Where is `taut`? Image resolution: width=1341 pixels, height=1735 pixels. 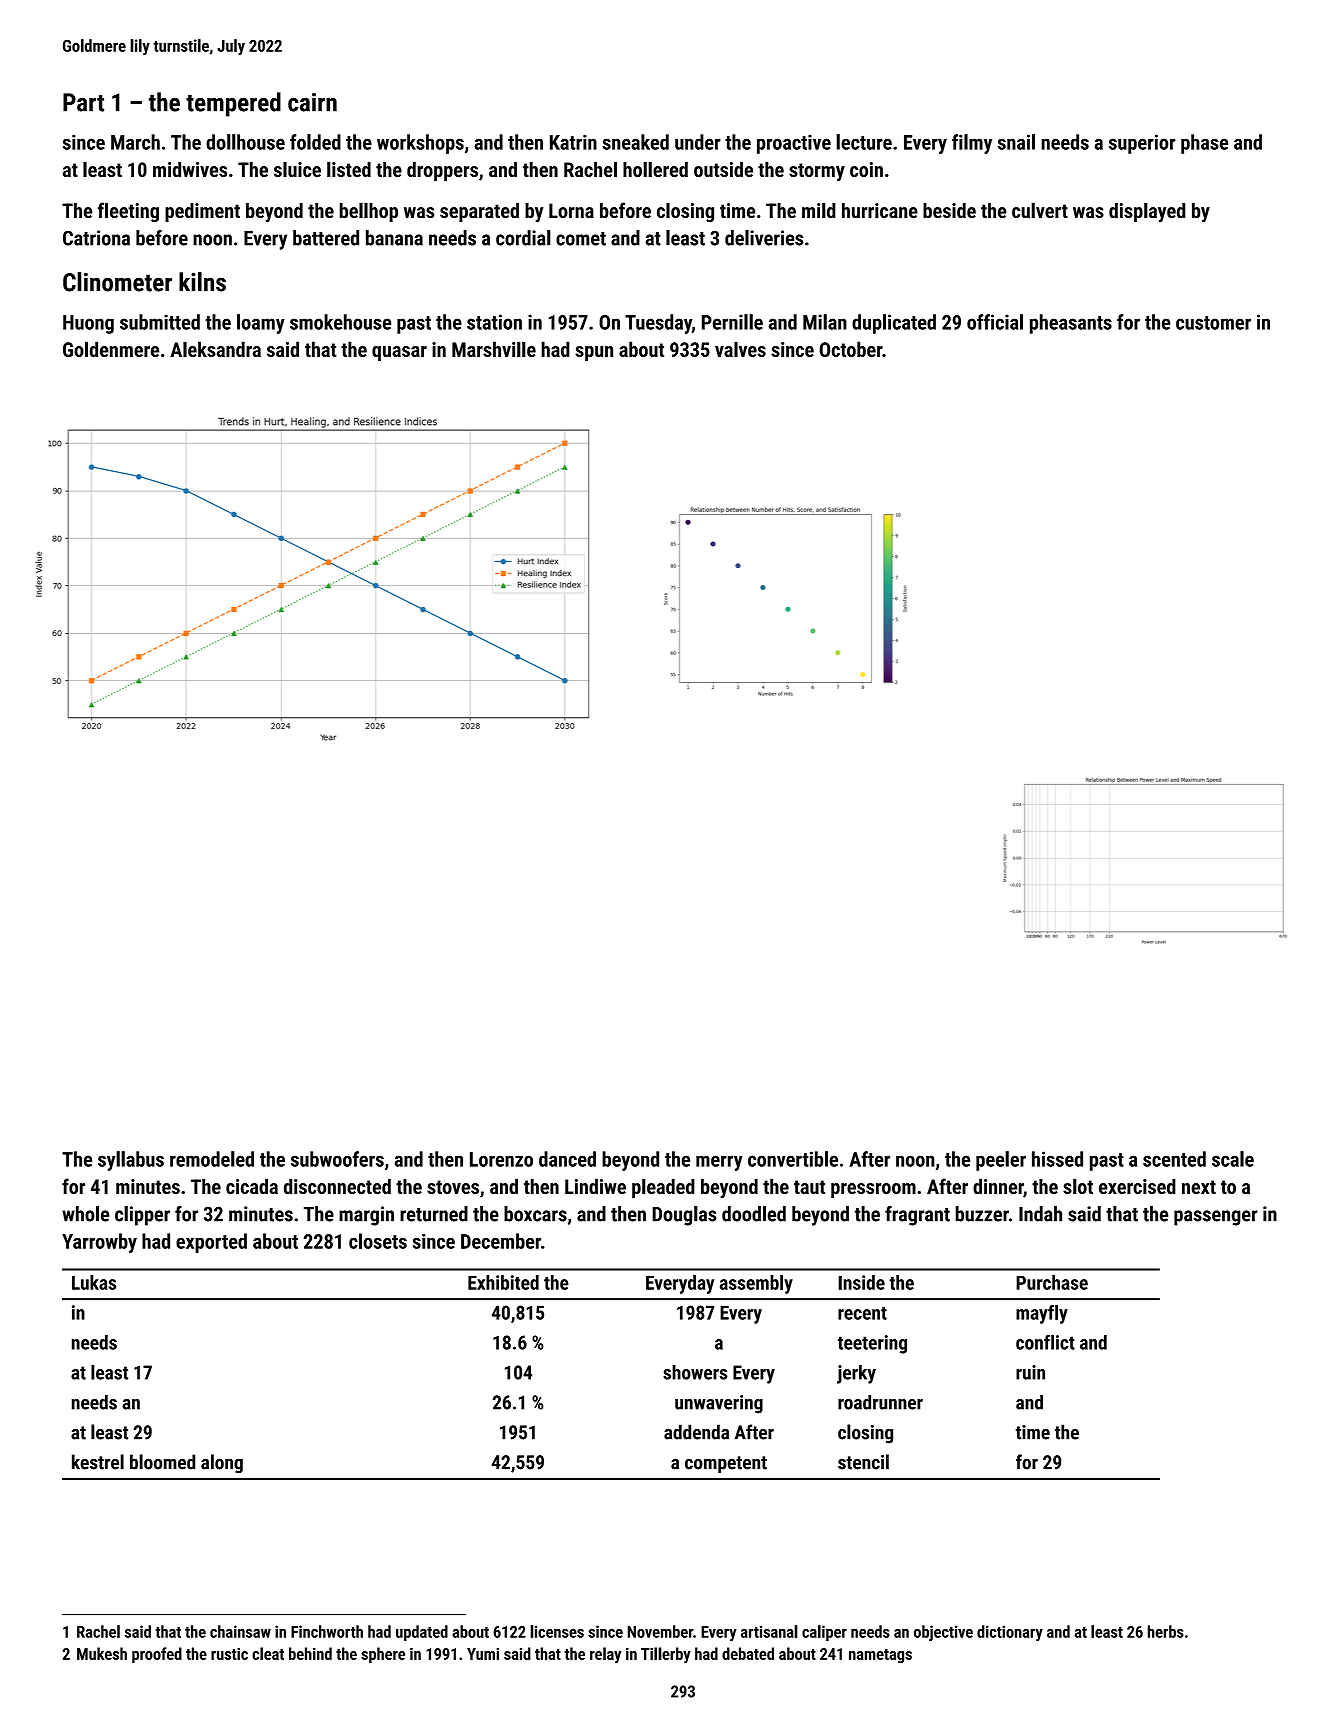 taut is located at coordinates (809, 1187).
